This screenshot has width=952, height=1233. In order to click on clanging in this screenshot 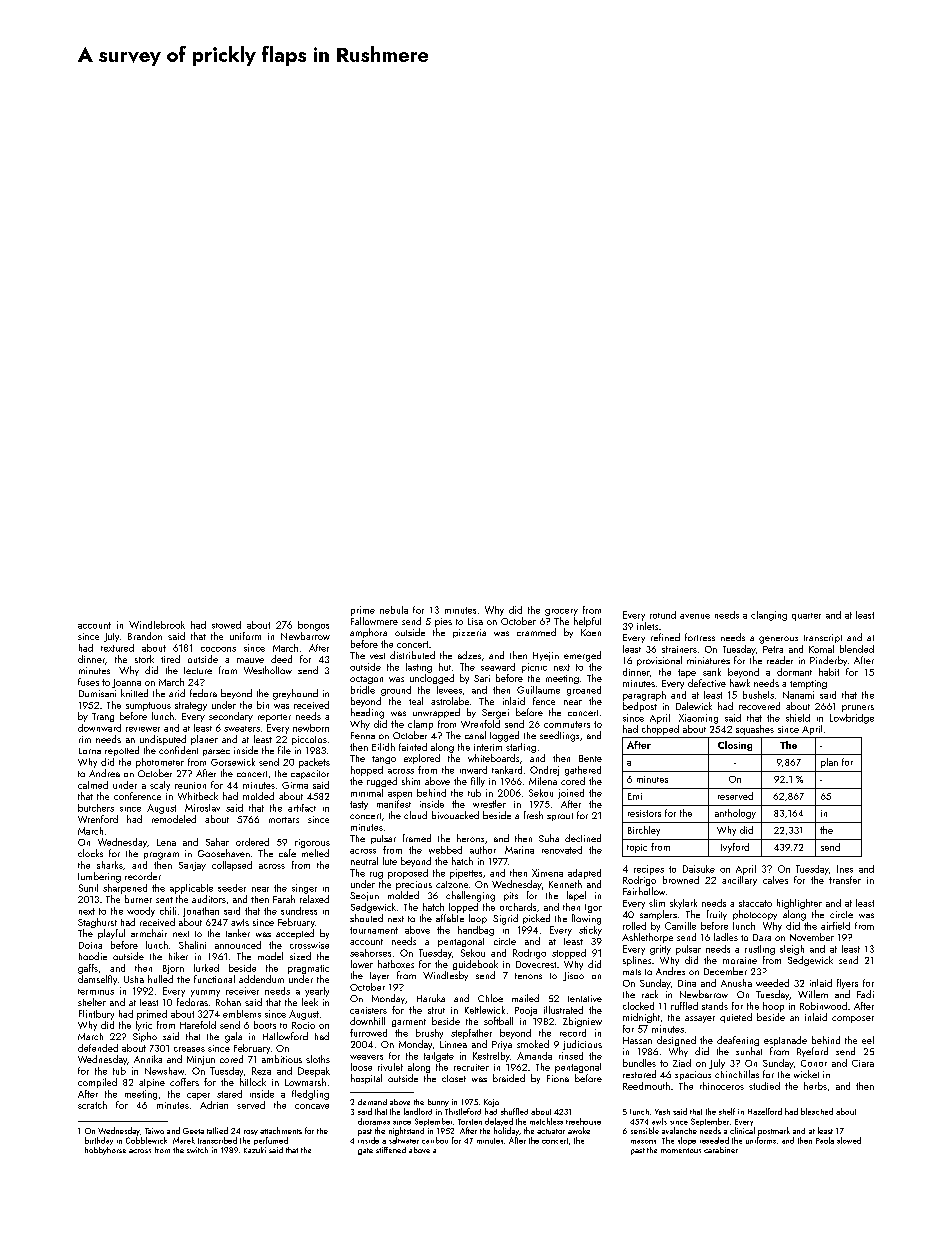, I will do `click(769, 616)`.
